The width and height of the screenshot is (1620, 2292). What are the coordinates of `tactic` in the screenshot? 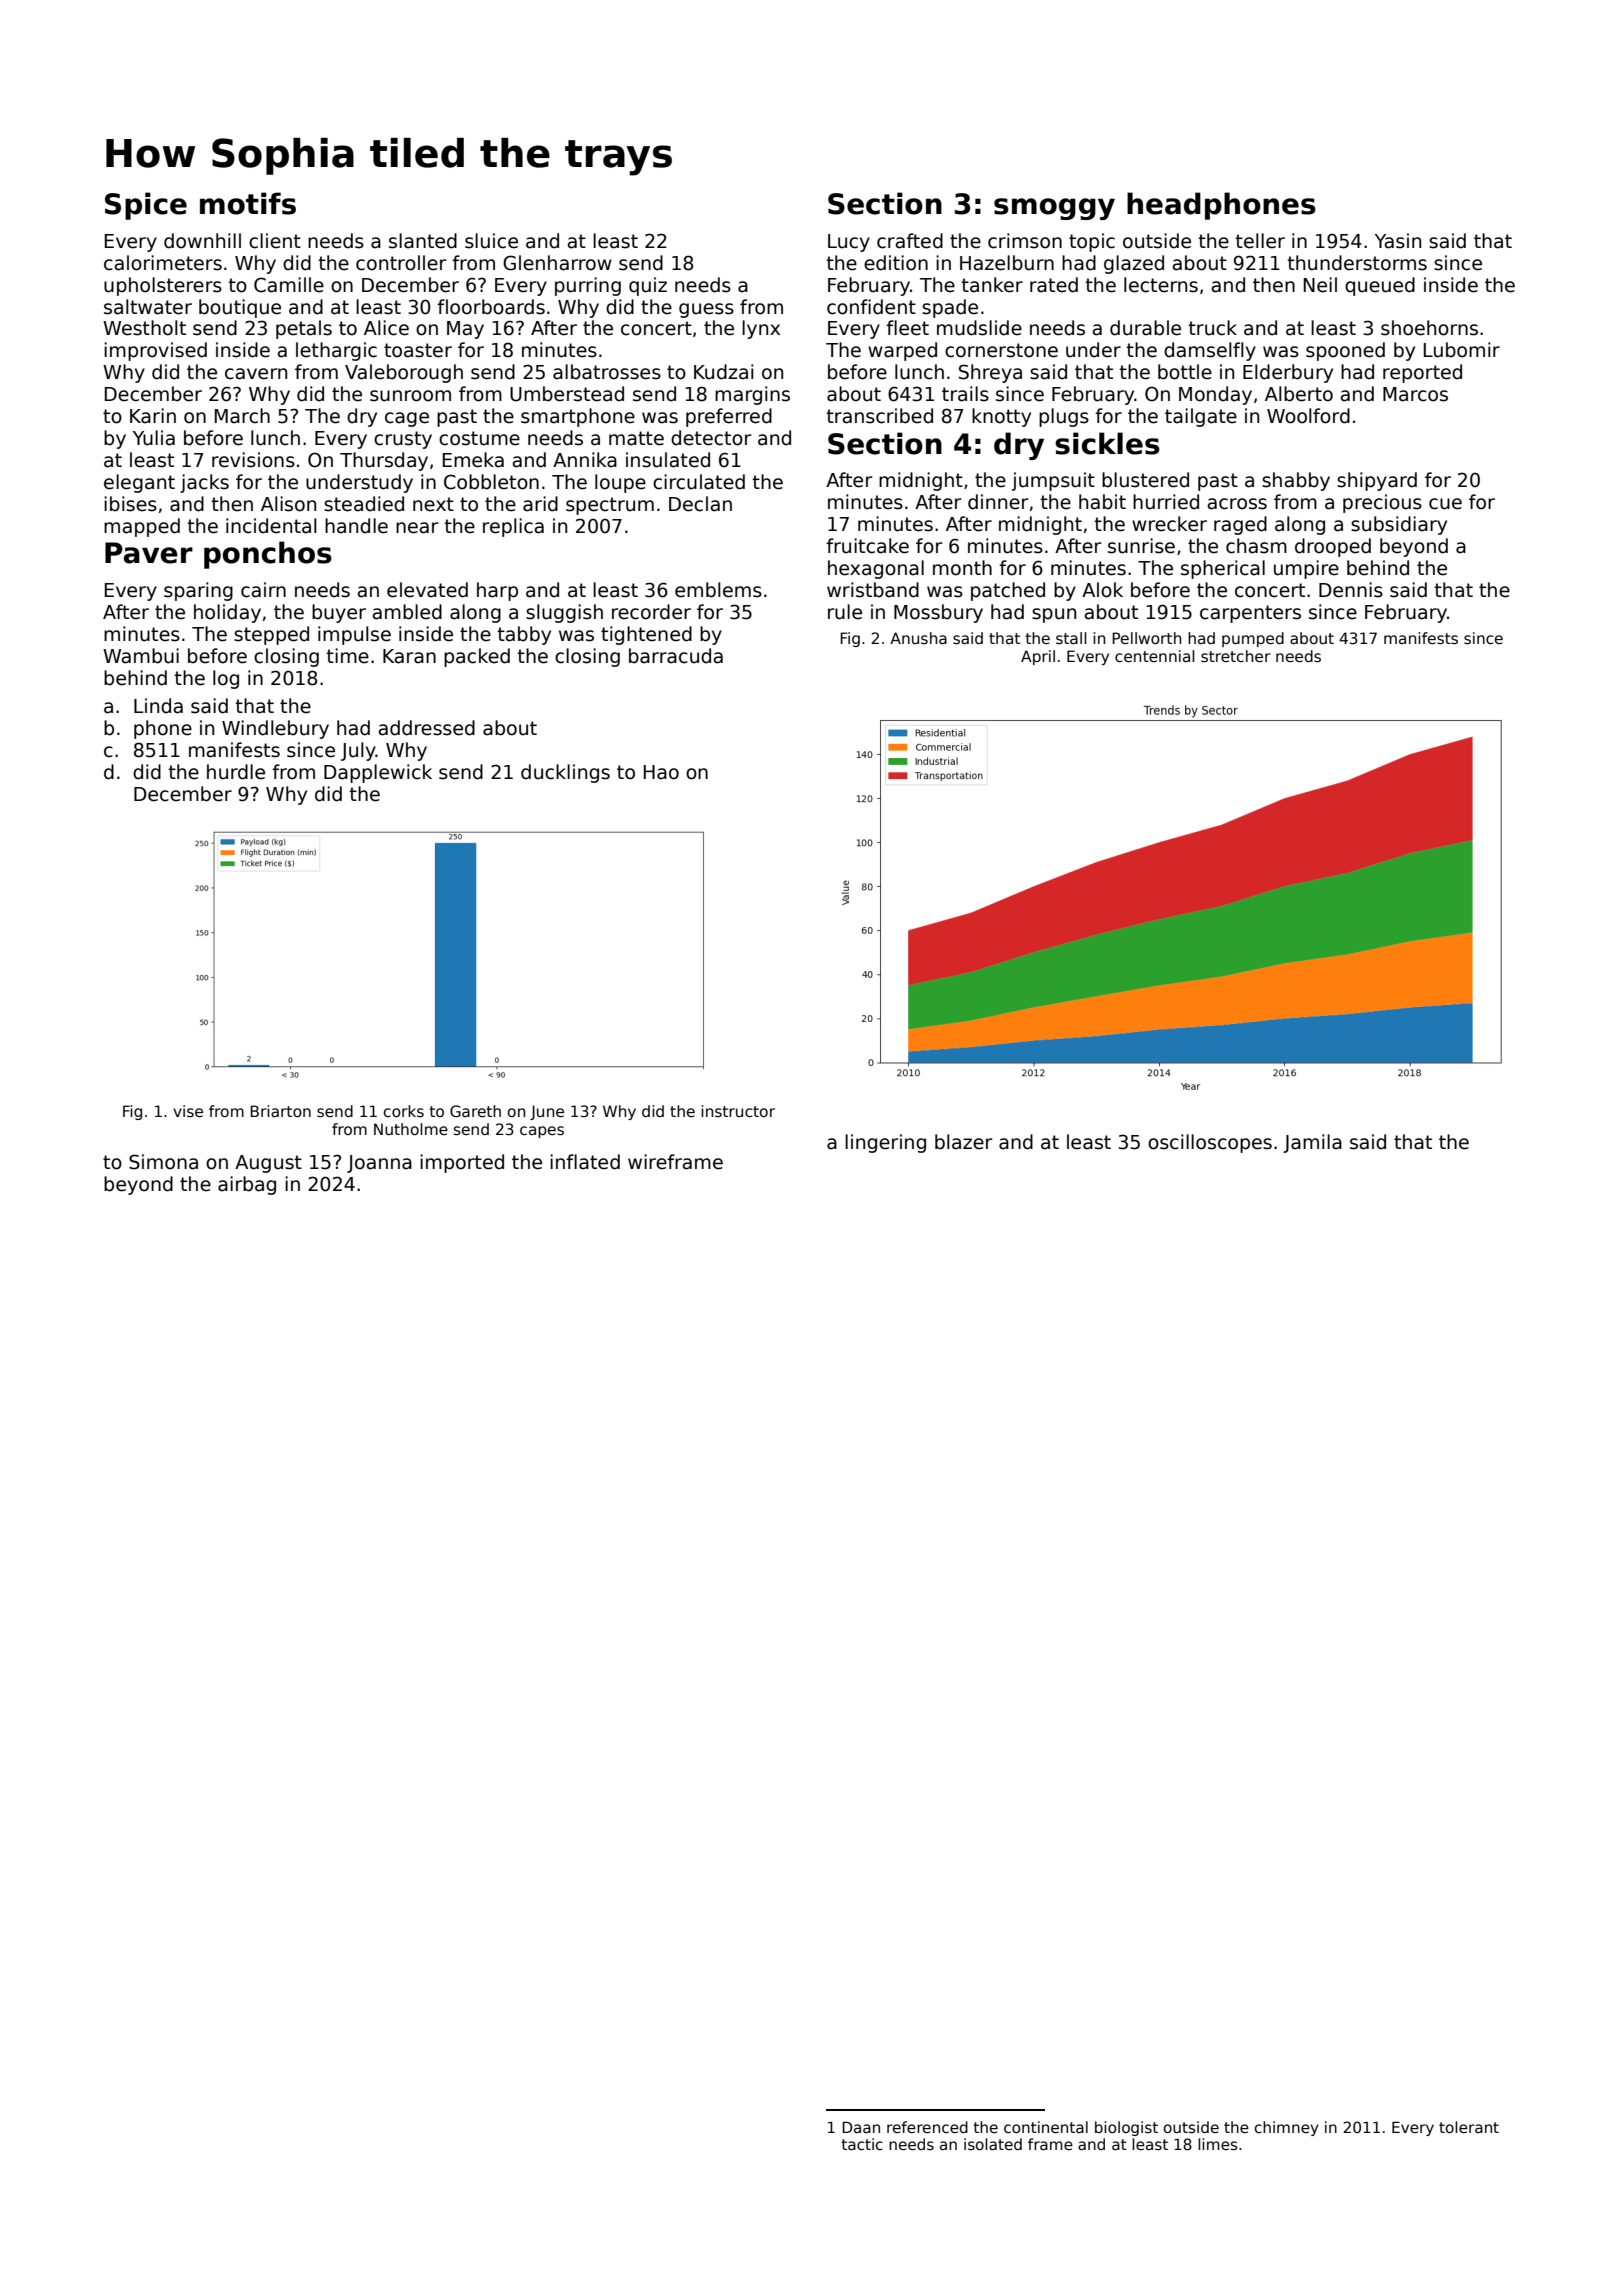 It's located at (862, 2144).
